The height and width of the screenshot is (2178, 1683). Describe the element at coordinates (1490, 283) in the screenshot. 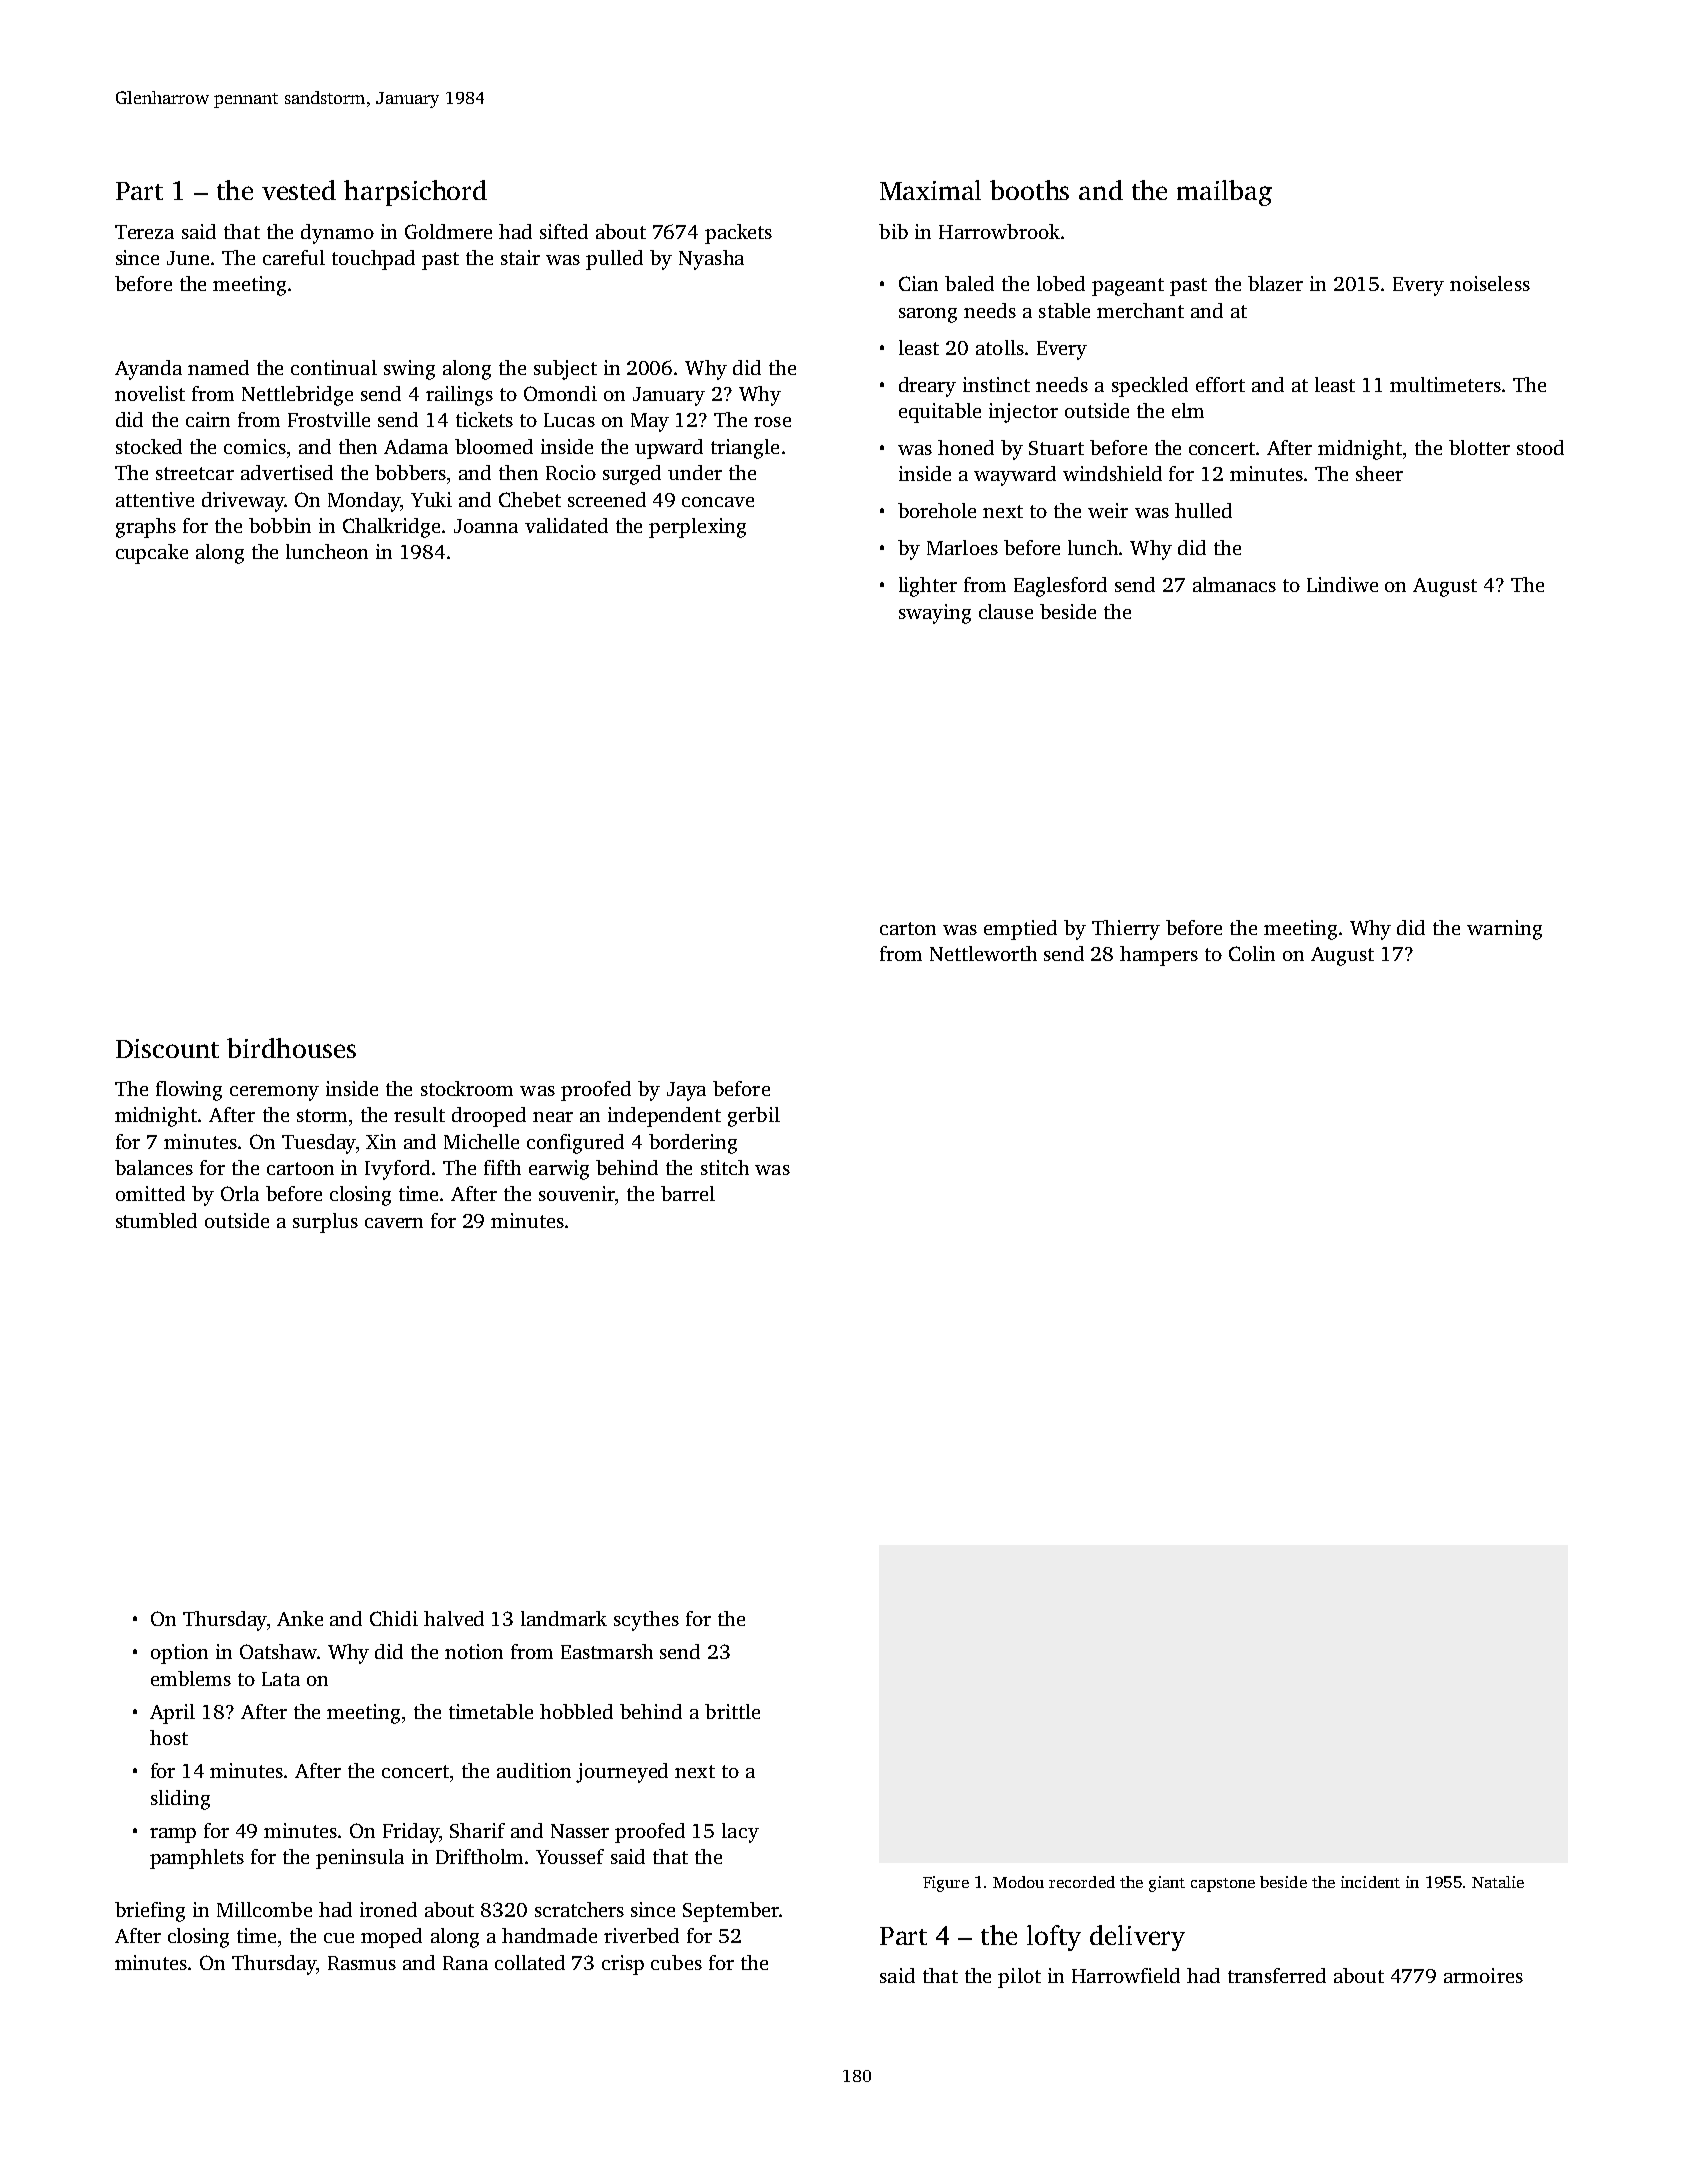

I see `noiseless` at that location.
